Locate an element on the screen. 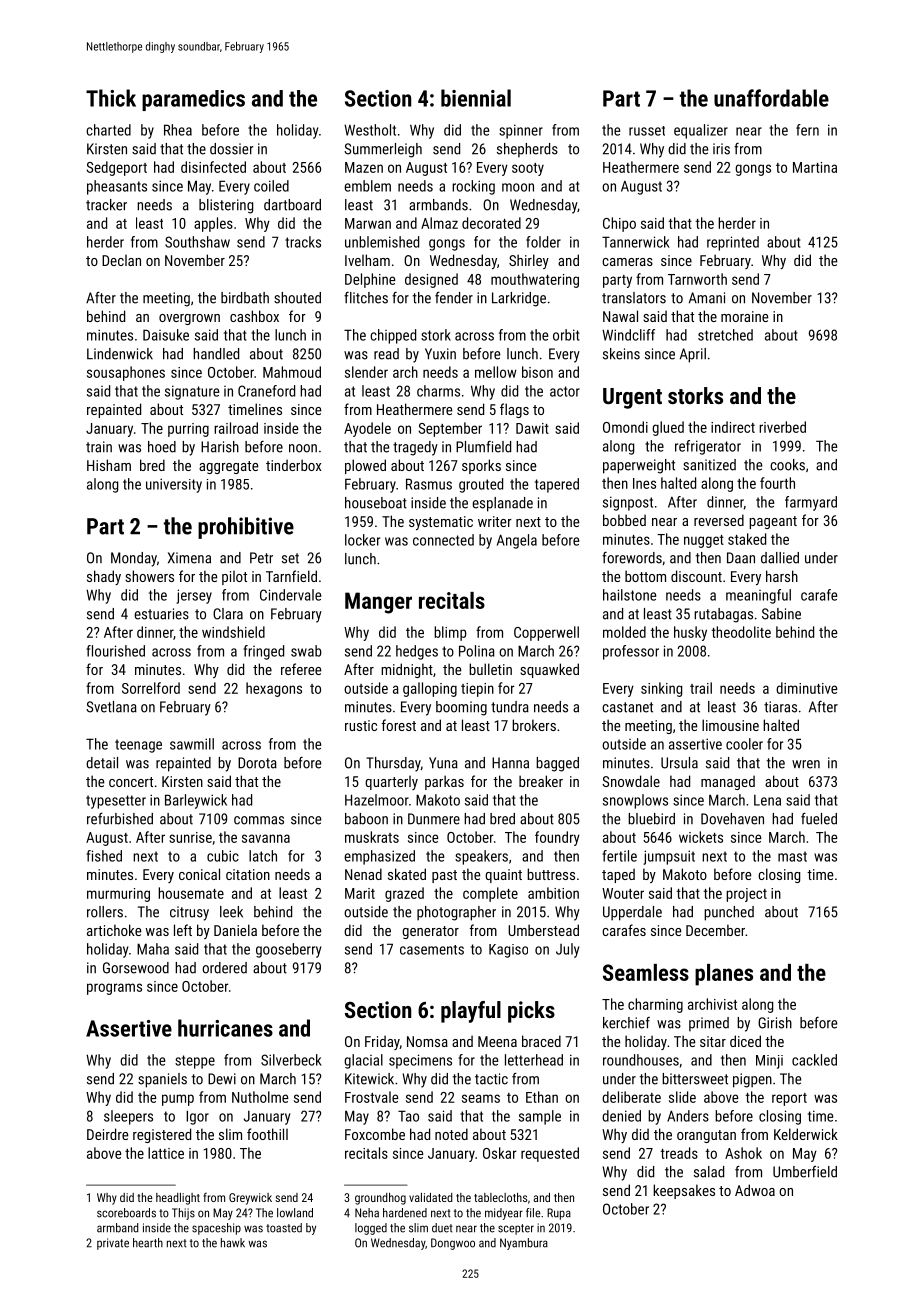 Image resolution: width=924 pixels, height=1308 pixels. cooks is located at coordinates (787, 465).
